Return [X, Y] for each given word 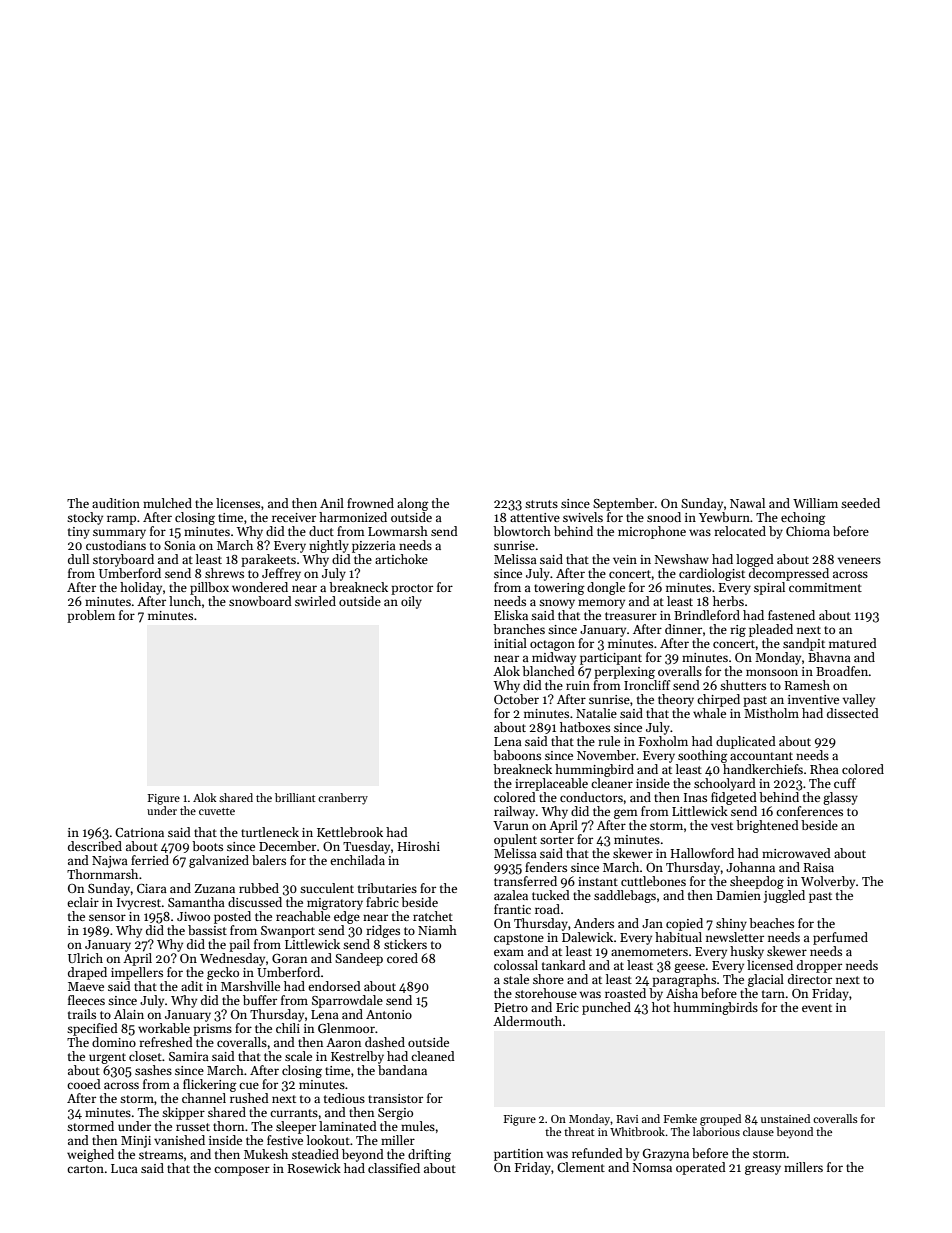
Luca [124, 1168]
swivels [583, 517]
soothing [703, 756]
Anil [332, 503]
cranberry [343, 799]
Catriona [139, 832]
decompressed [789, 574]
